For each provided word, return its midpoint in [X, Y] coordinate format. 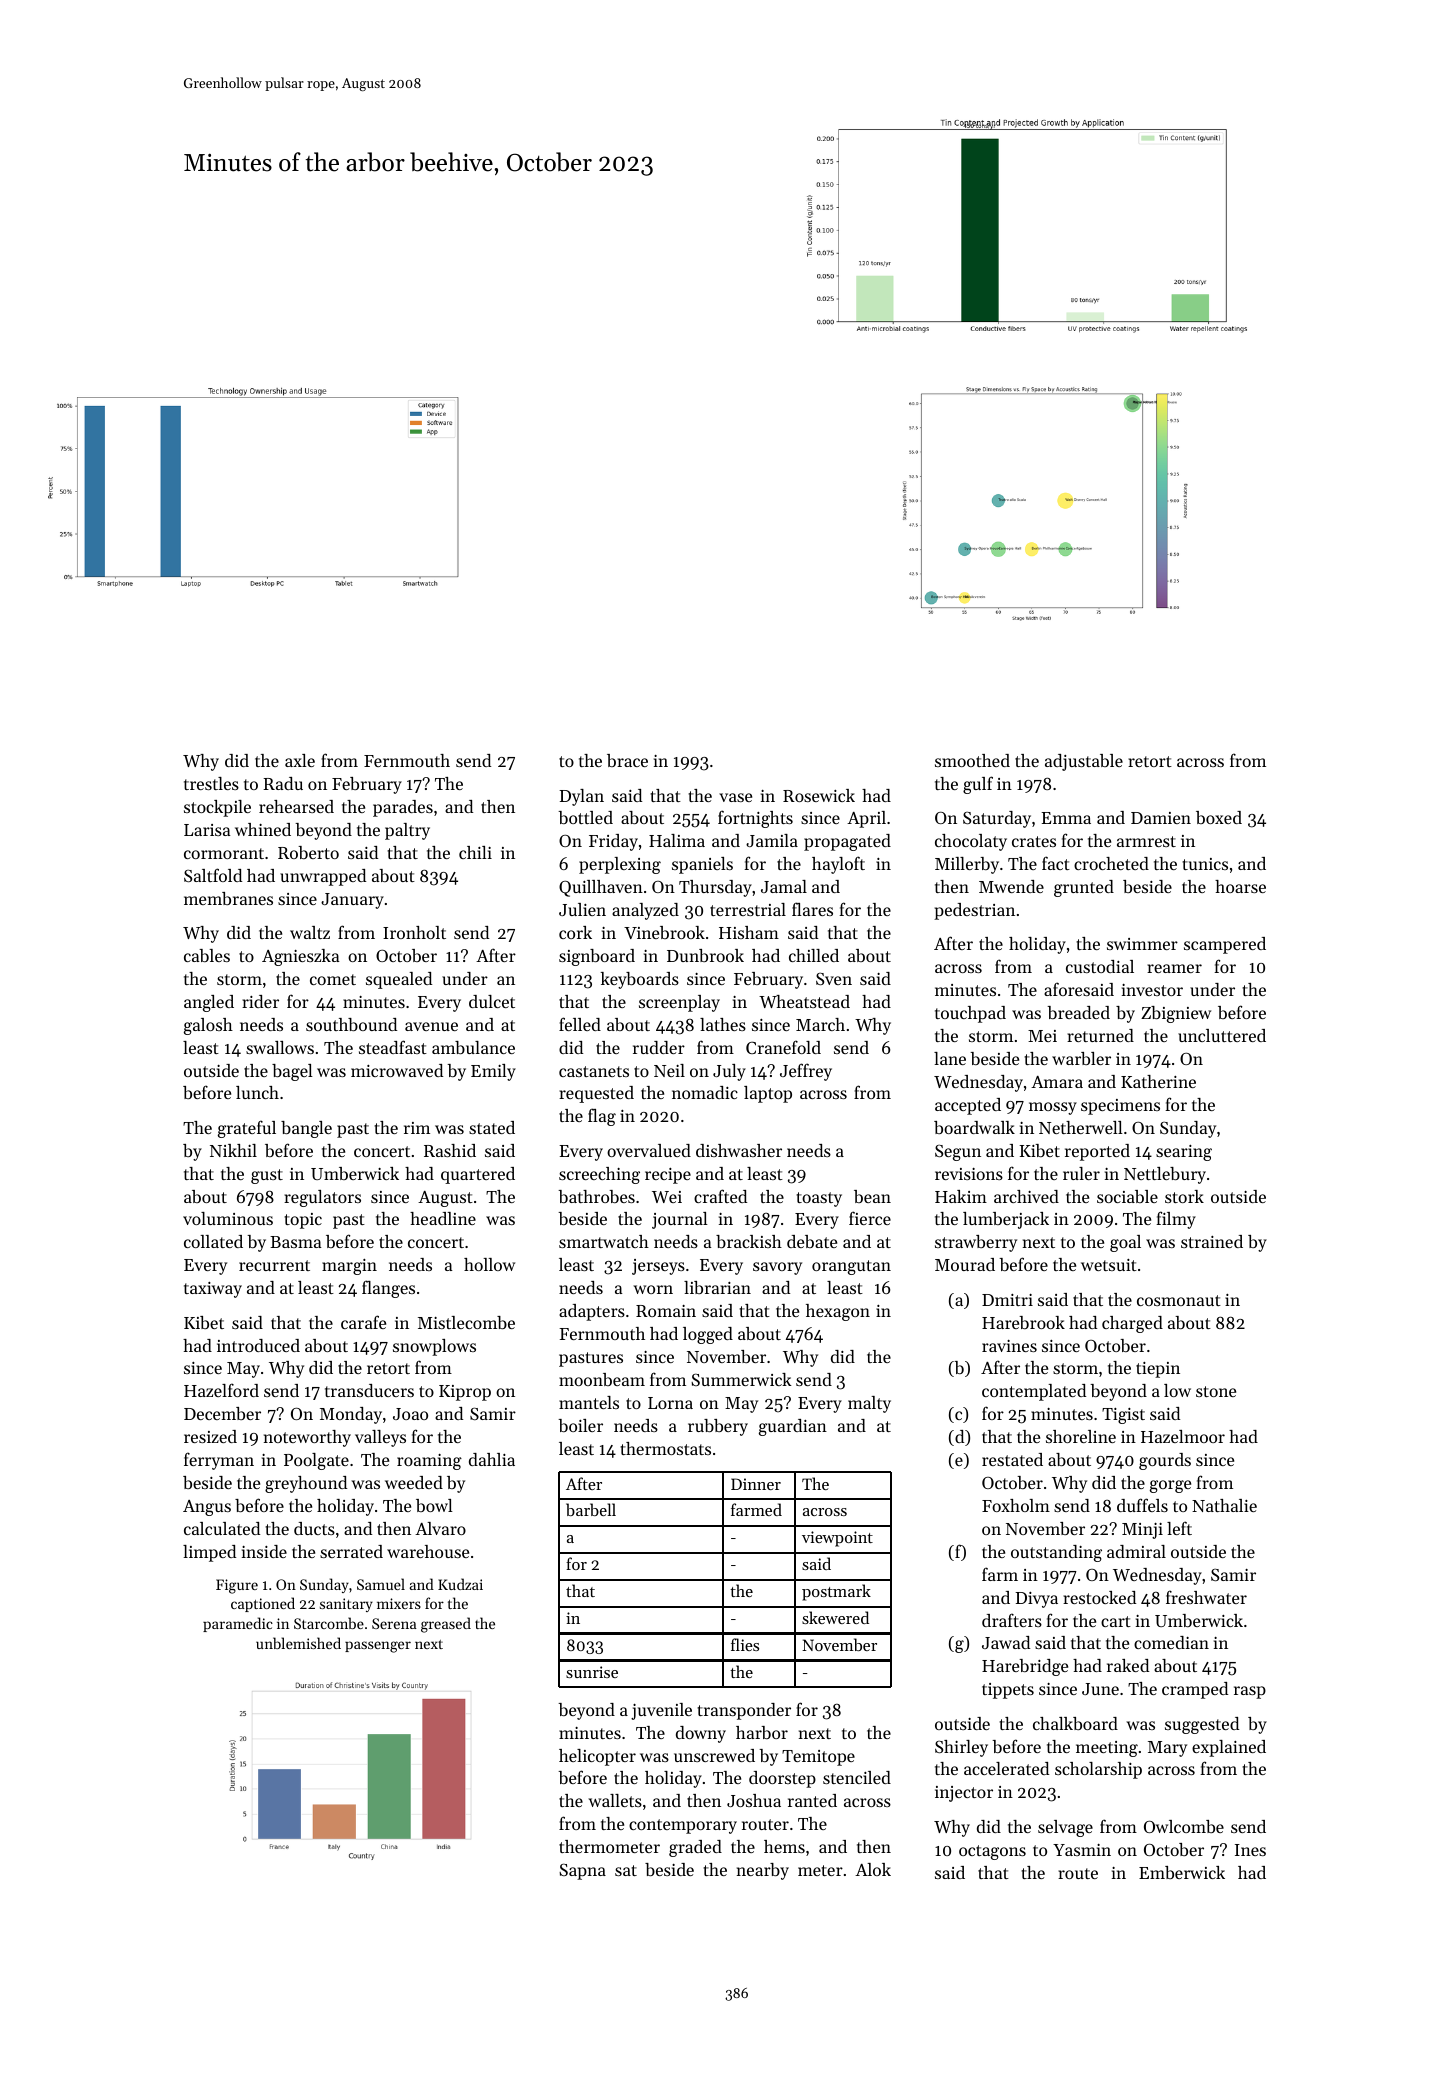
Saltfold [213, 875]
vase [735, 797]
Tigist [1123, 1416]
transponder [744, 1711]
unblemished [298, 1643]
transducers [369, 1390]
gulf [978, 785]
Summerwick [741, 1379]
